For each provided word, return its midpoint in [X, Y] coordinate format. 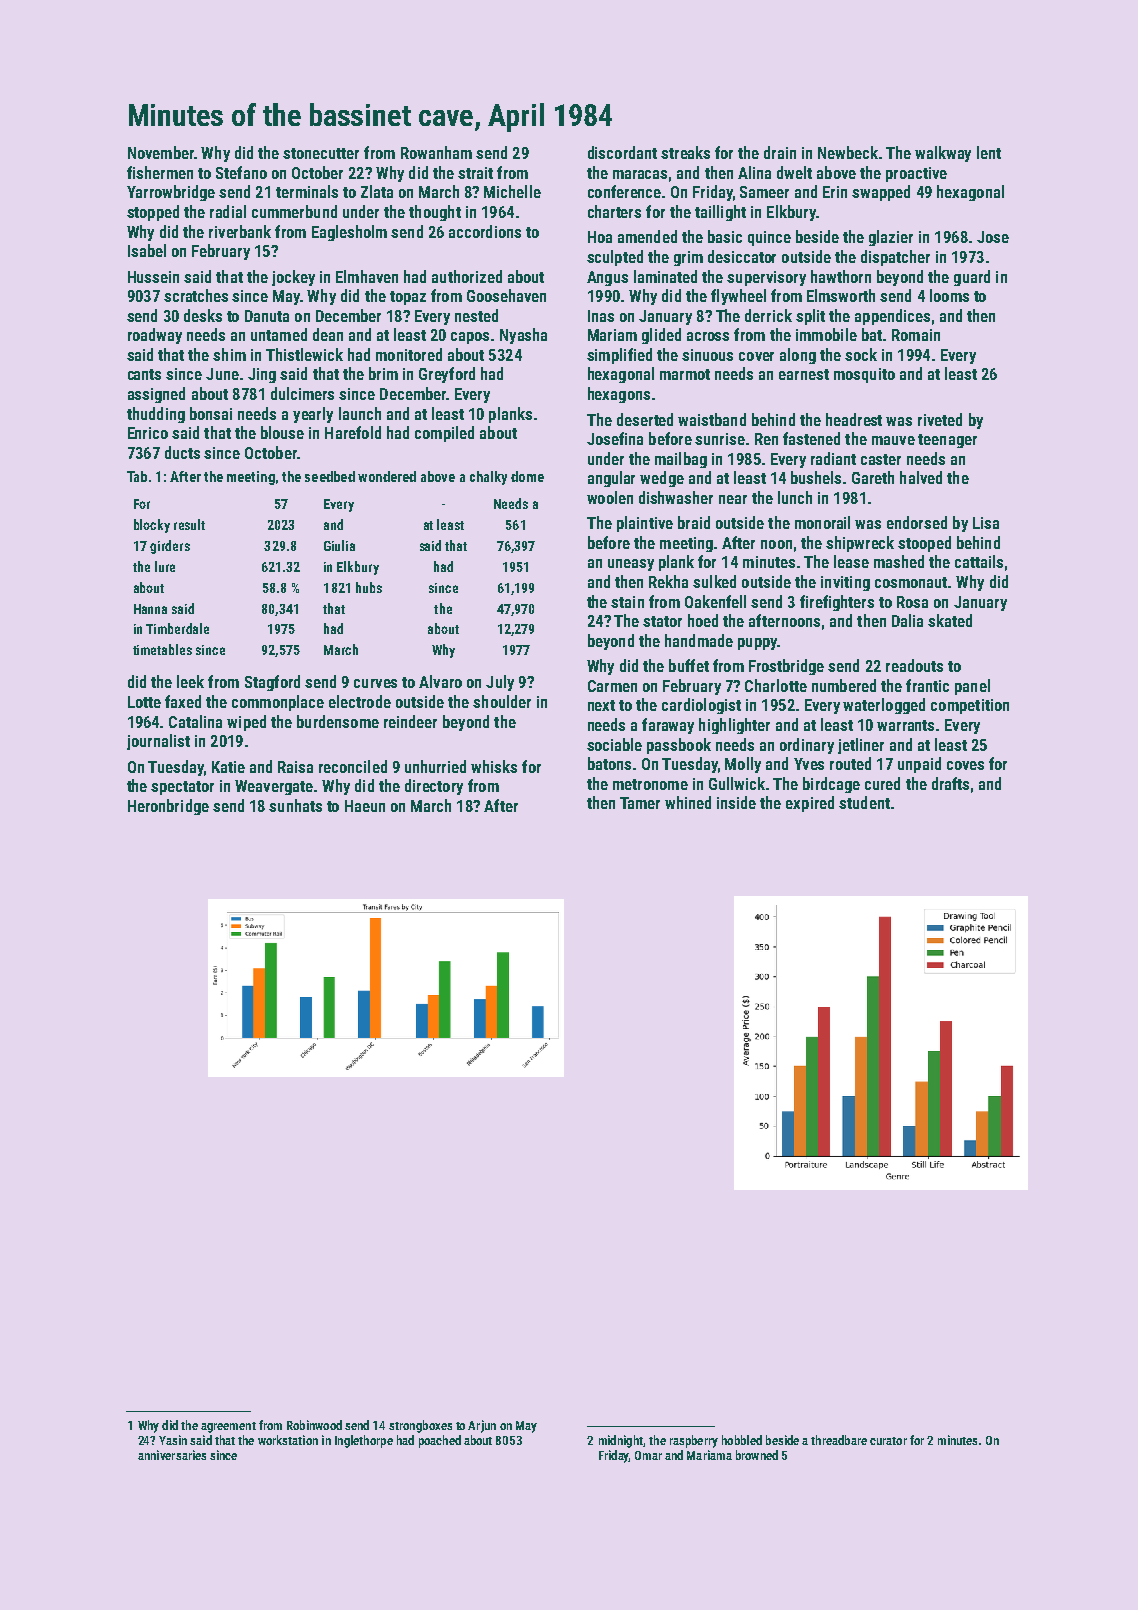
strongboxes [420, 1426]
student [864, 802]
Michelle [512, 191]
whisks [494, 766]
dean [328, 334]
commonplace [278, 703]
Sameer [764, 192]
